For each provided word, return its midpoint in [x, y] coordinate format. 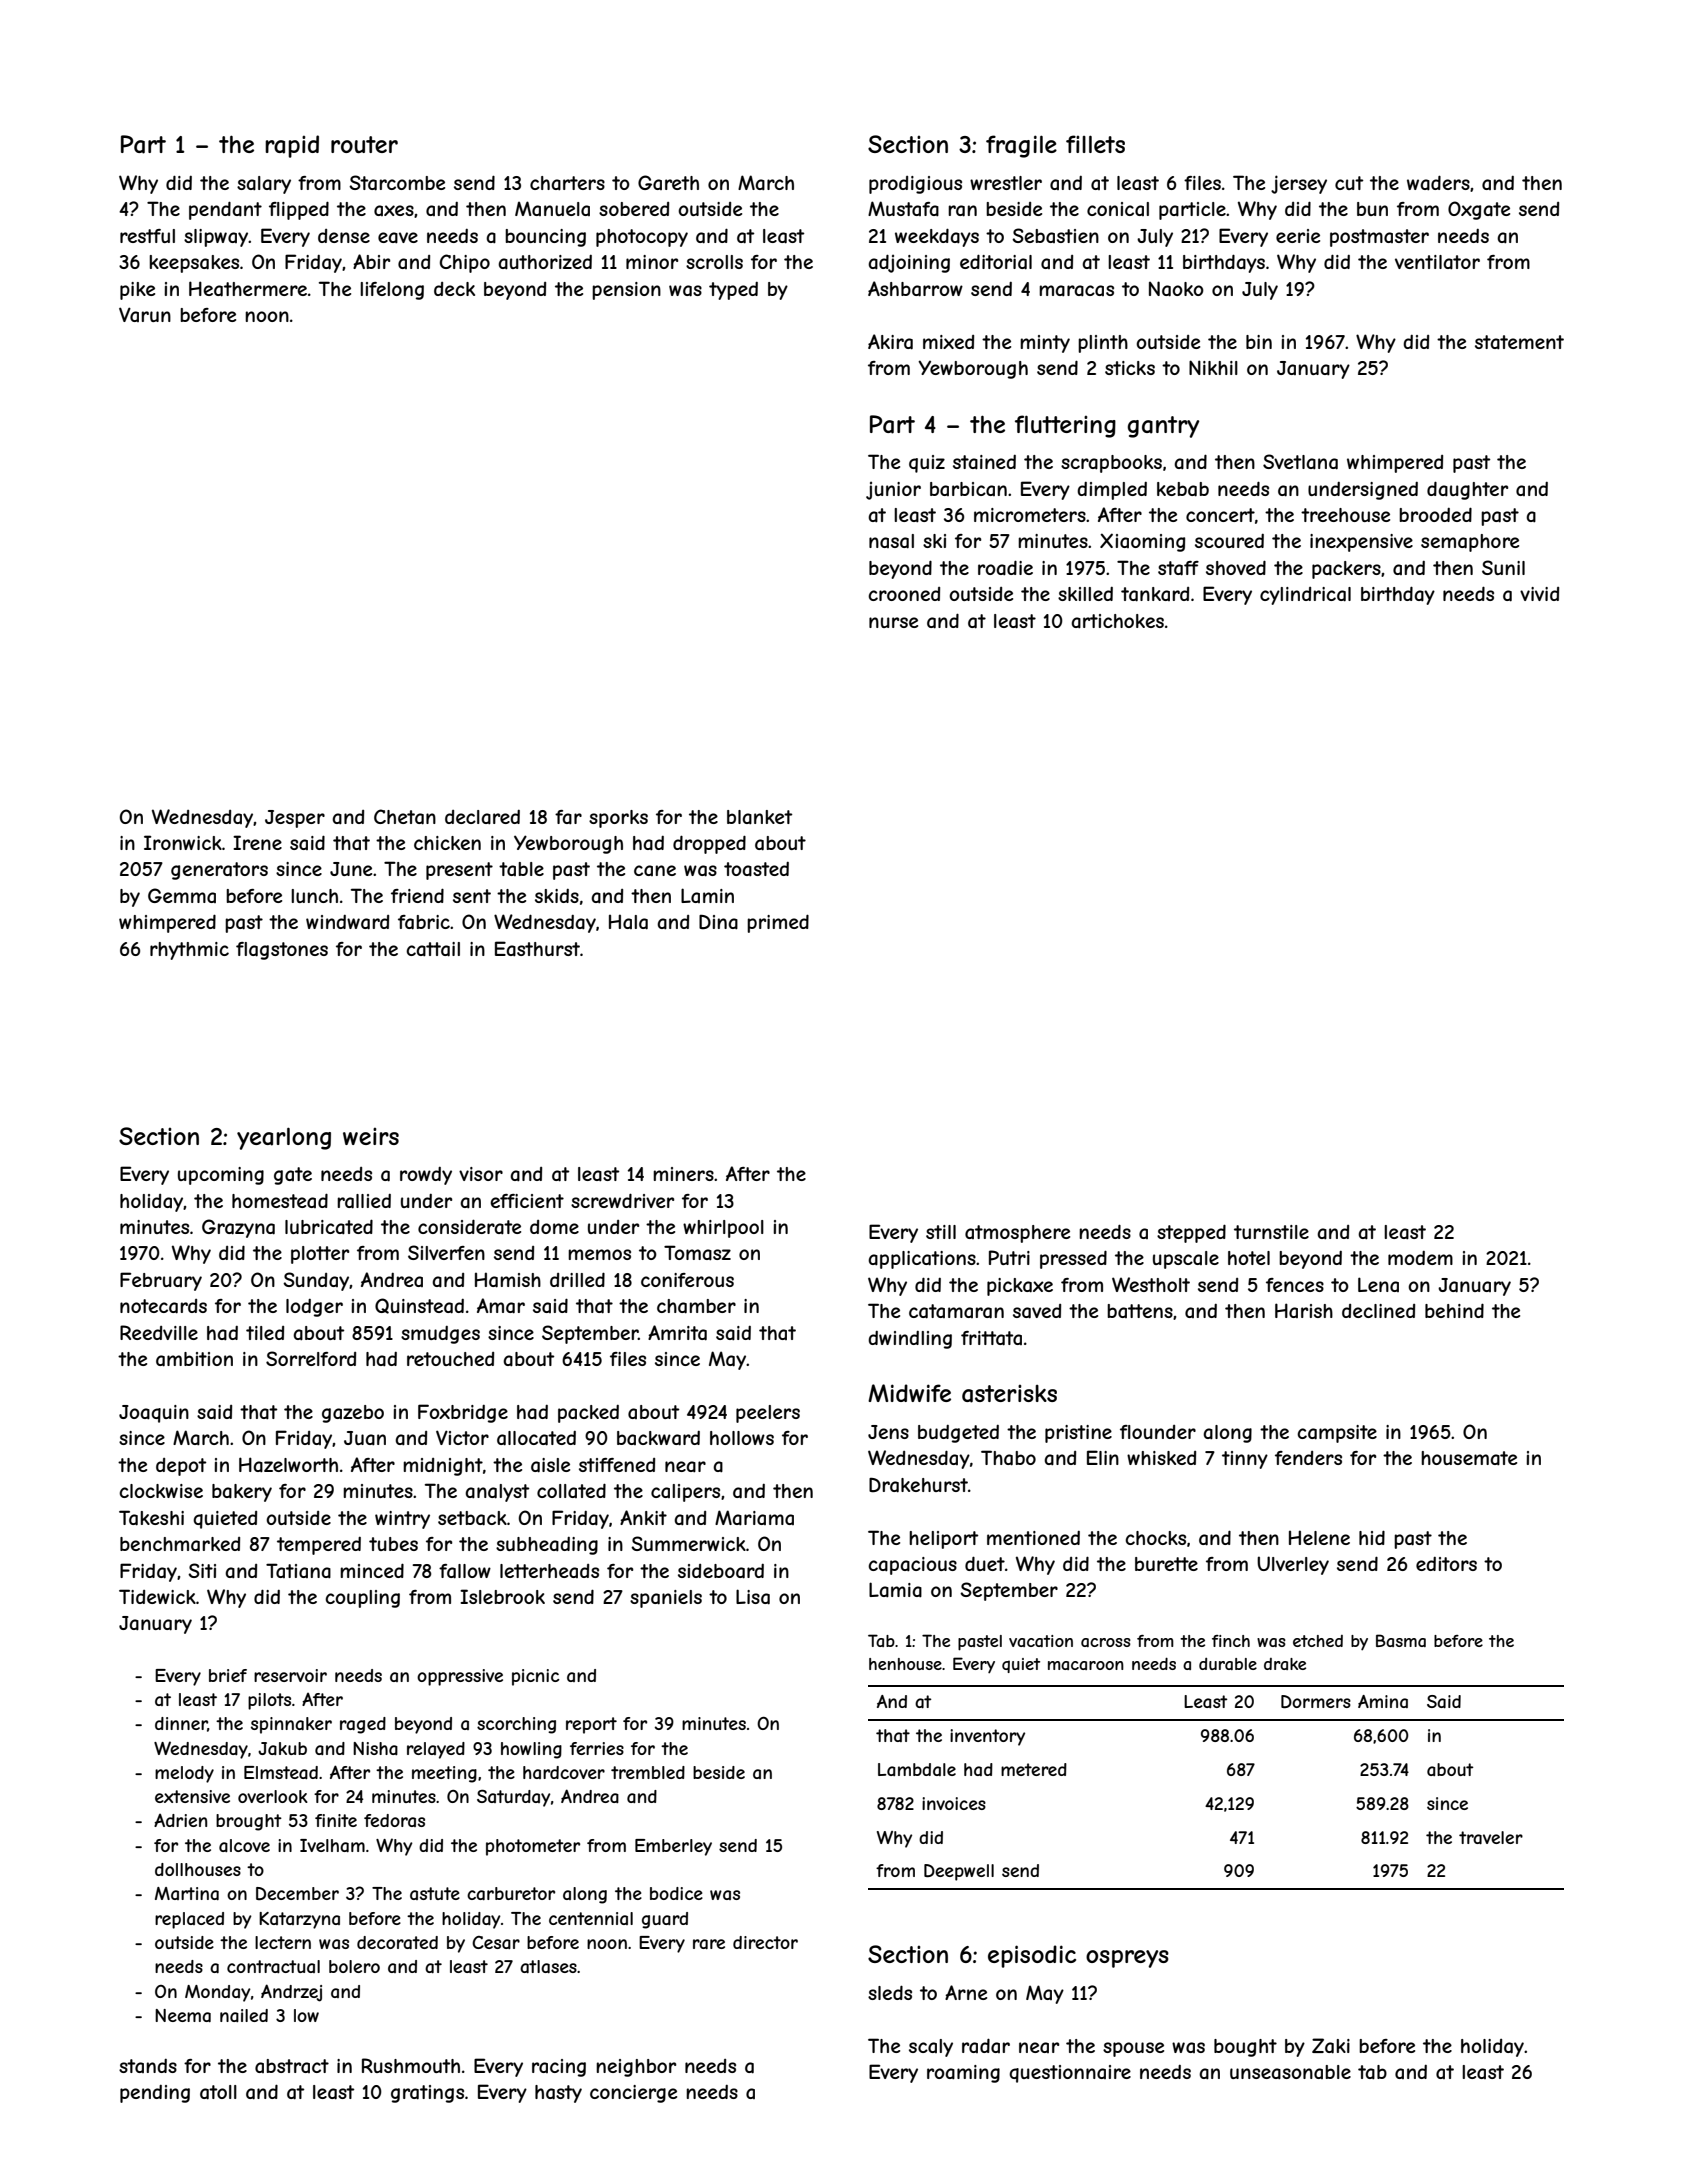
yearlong [284, 1138]
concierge [633, 2094]
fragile [1021, 146]
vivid [1539, 594]
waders [1438, 183]
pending [155, 2094]
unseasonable [1290, 2072]
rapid [292, 146]
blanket [760, 817]
